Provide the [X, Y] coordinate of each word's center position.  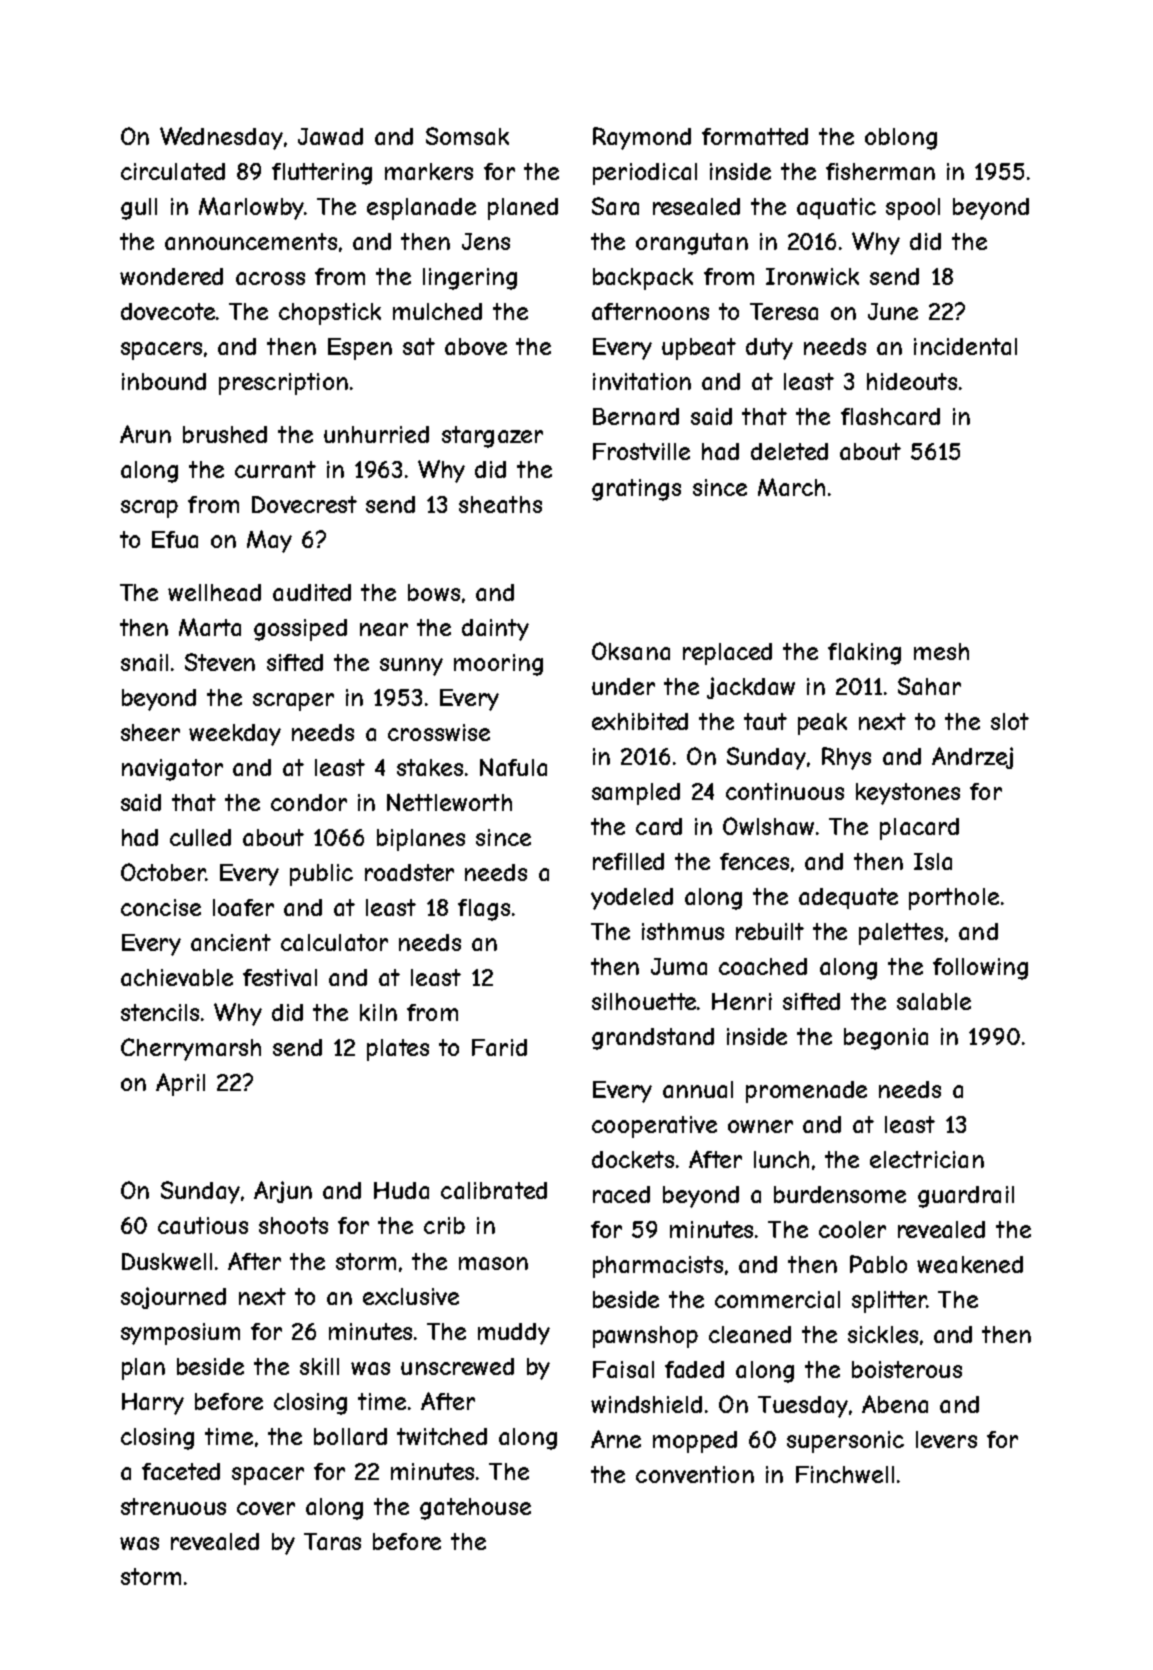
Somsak [467, 136]
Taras [332, 1541]
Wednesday [221, 138]
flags [484, 910]
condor [309, 802]
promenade [806, 1092]
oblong [901, 139]
